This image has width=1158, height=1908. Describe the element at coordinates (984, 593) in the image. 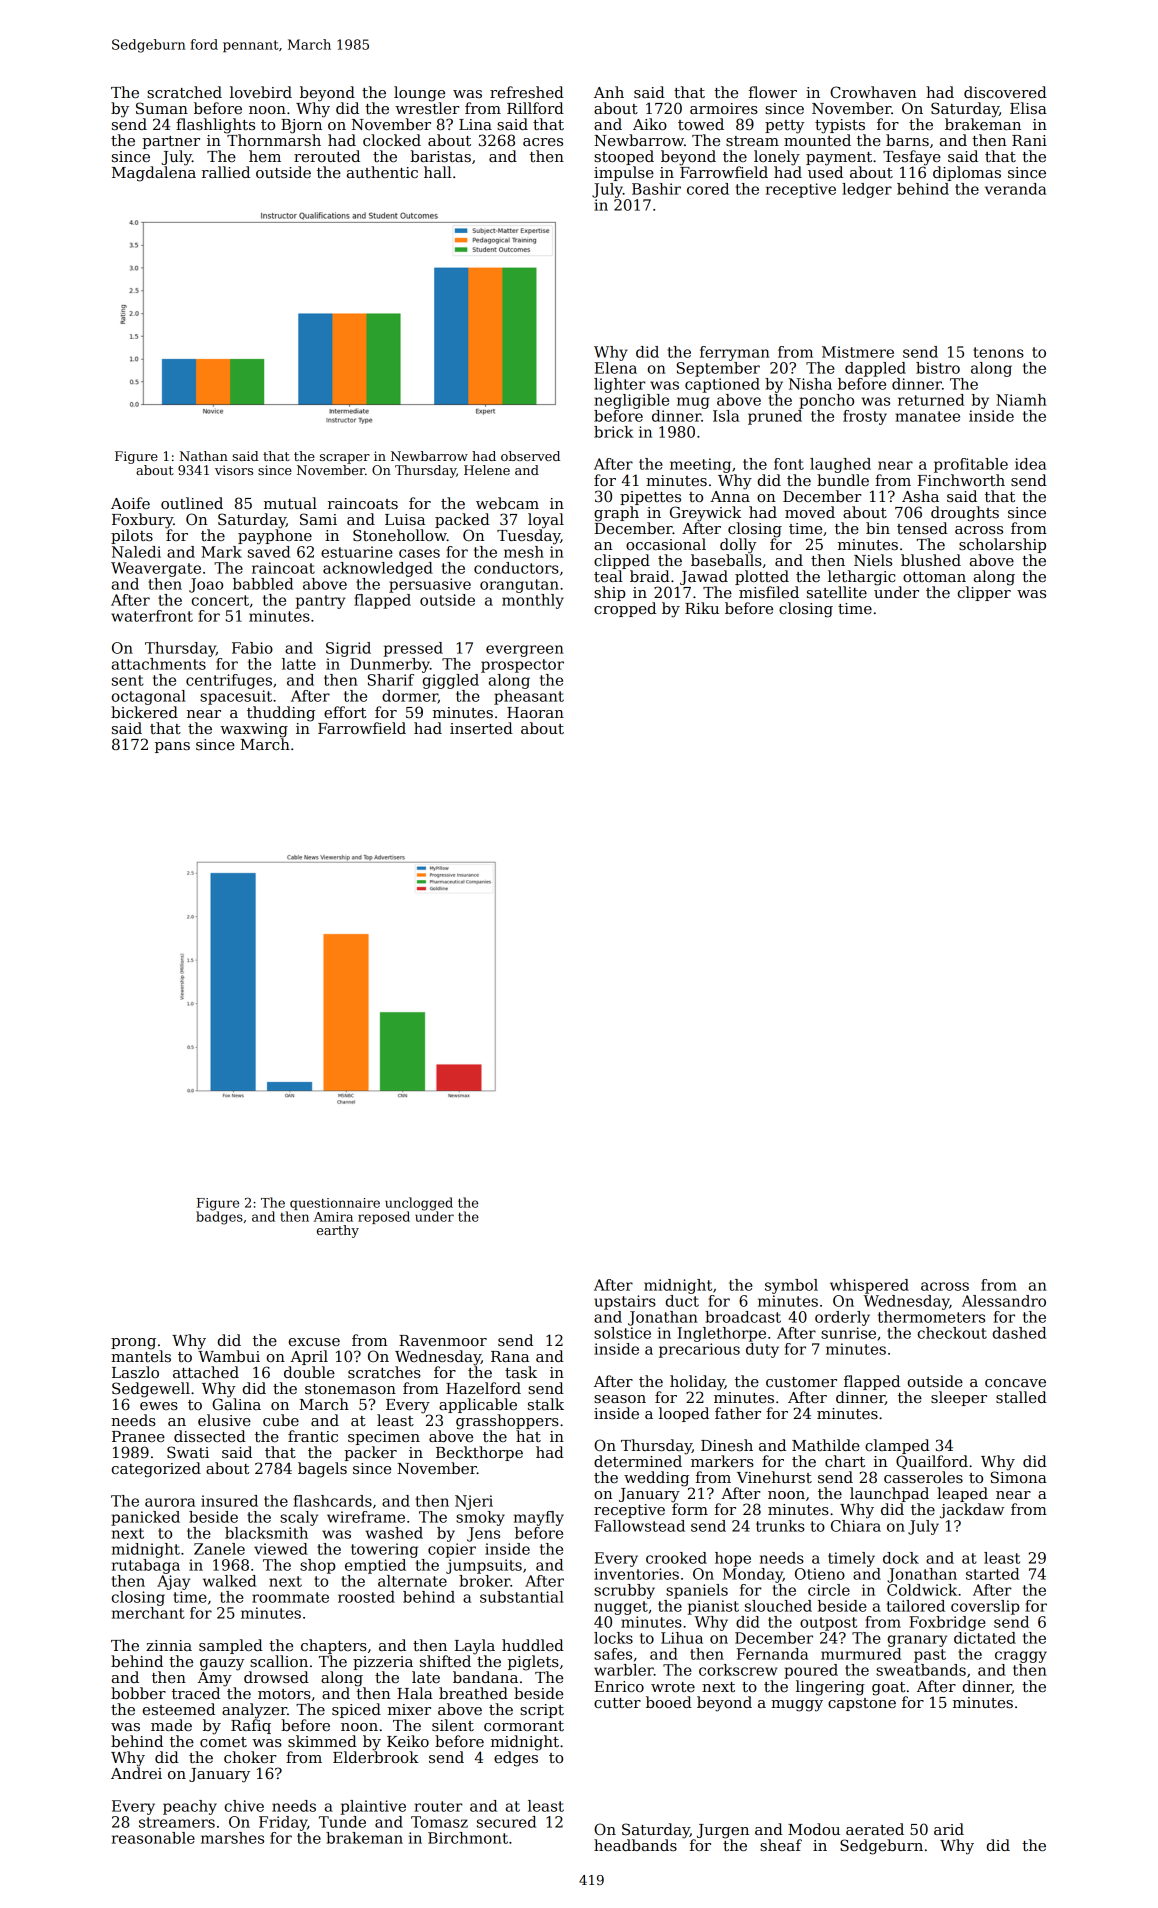

I see `clipper` at that location.
